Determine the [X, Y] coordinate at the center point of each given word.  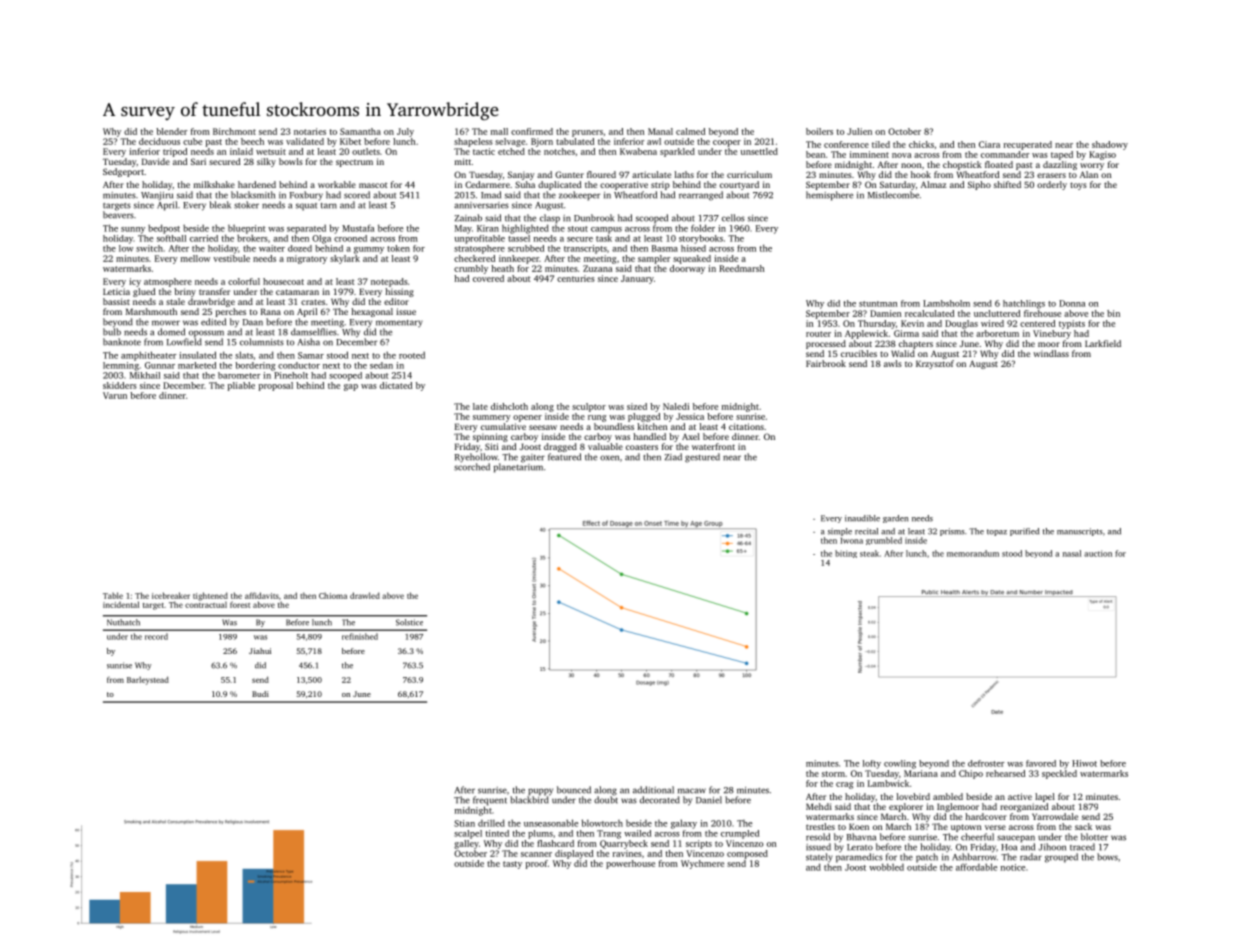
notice [1013, 867]
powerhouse [630, 864]
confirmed [532, 131]
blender [171, 131]
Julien [859, 131]
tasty [512, 865]
